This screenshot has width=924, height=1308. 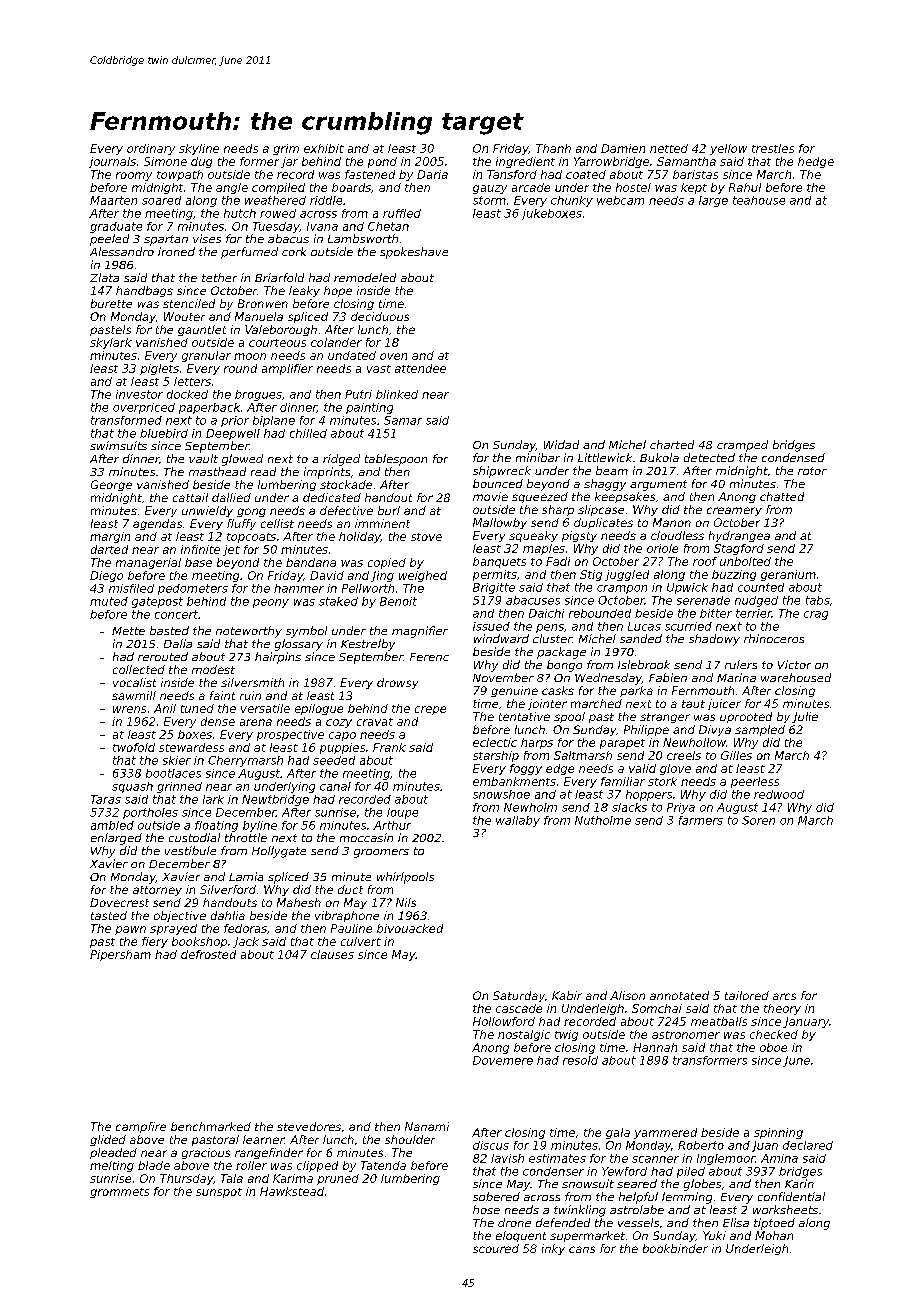 I want to click on glided, so click(x=108, y=1140).
